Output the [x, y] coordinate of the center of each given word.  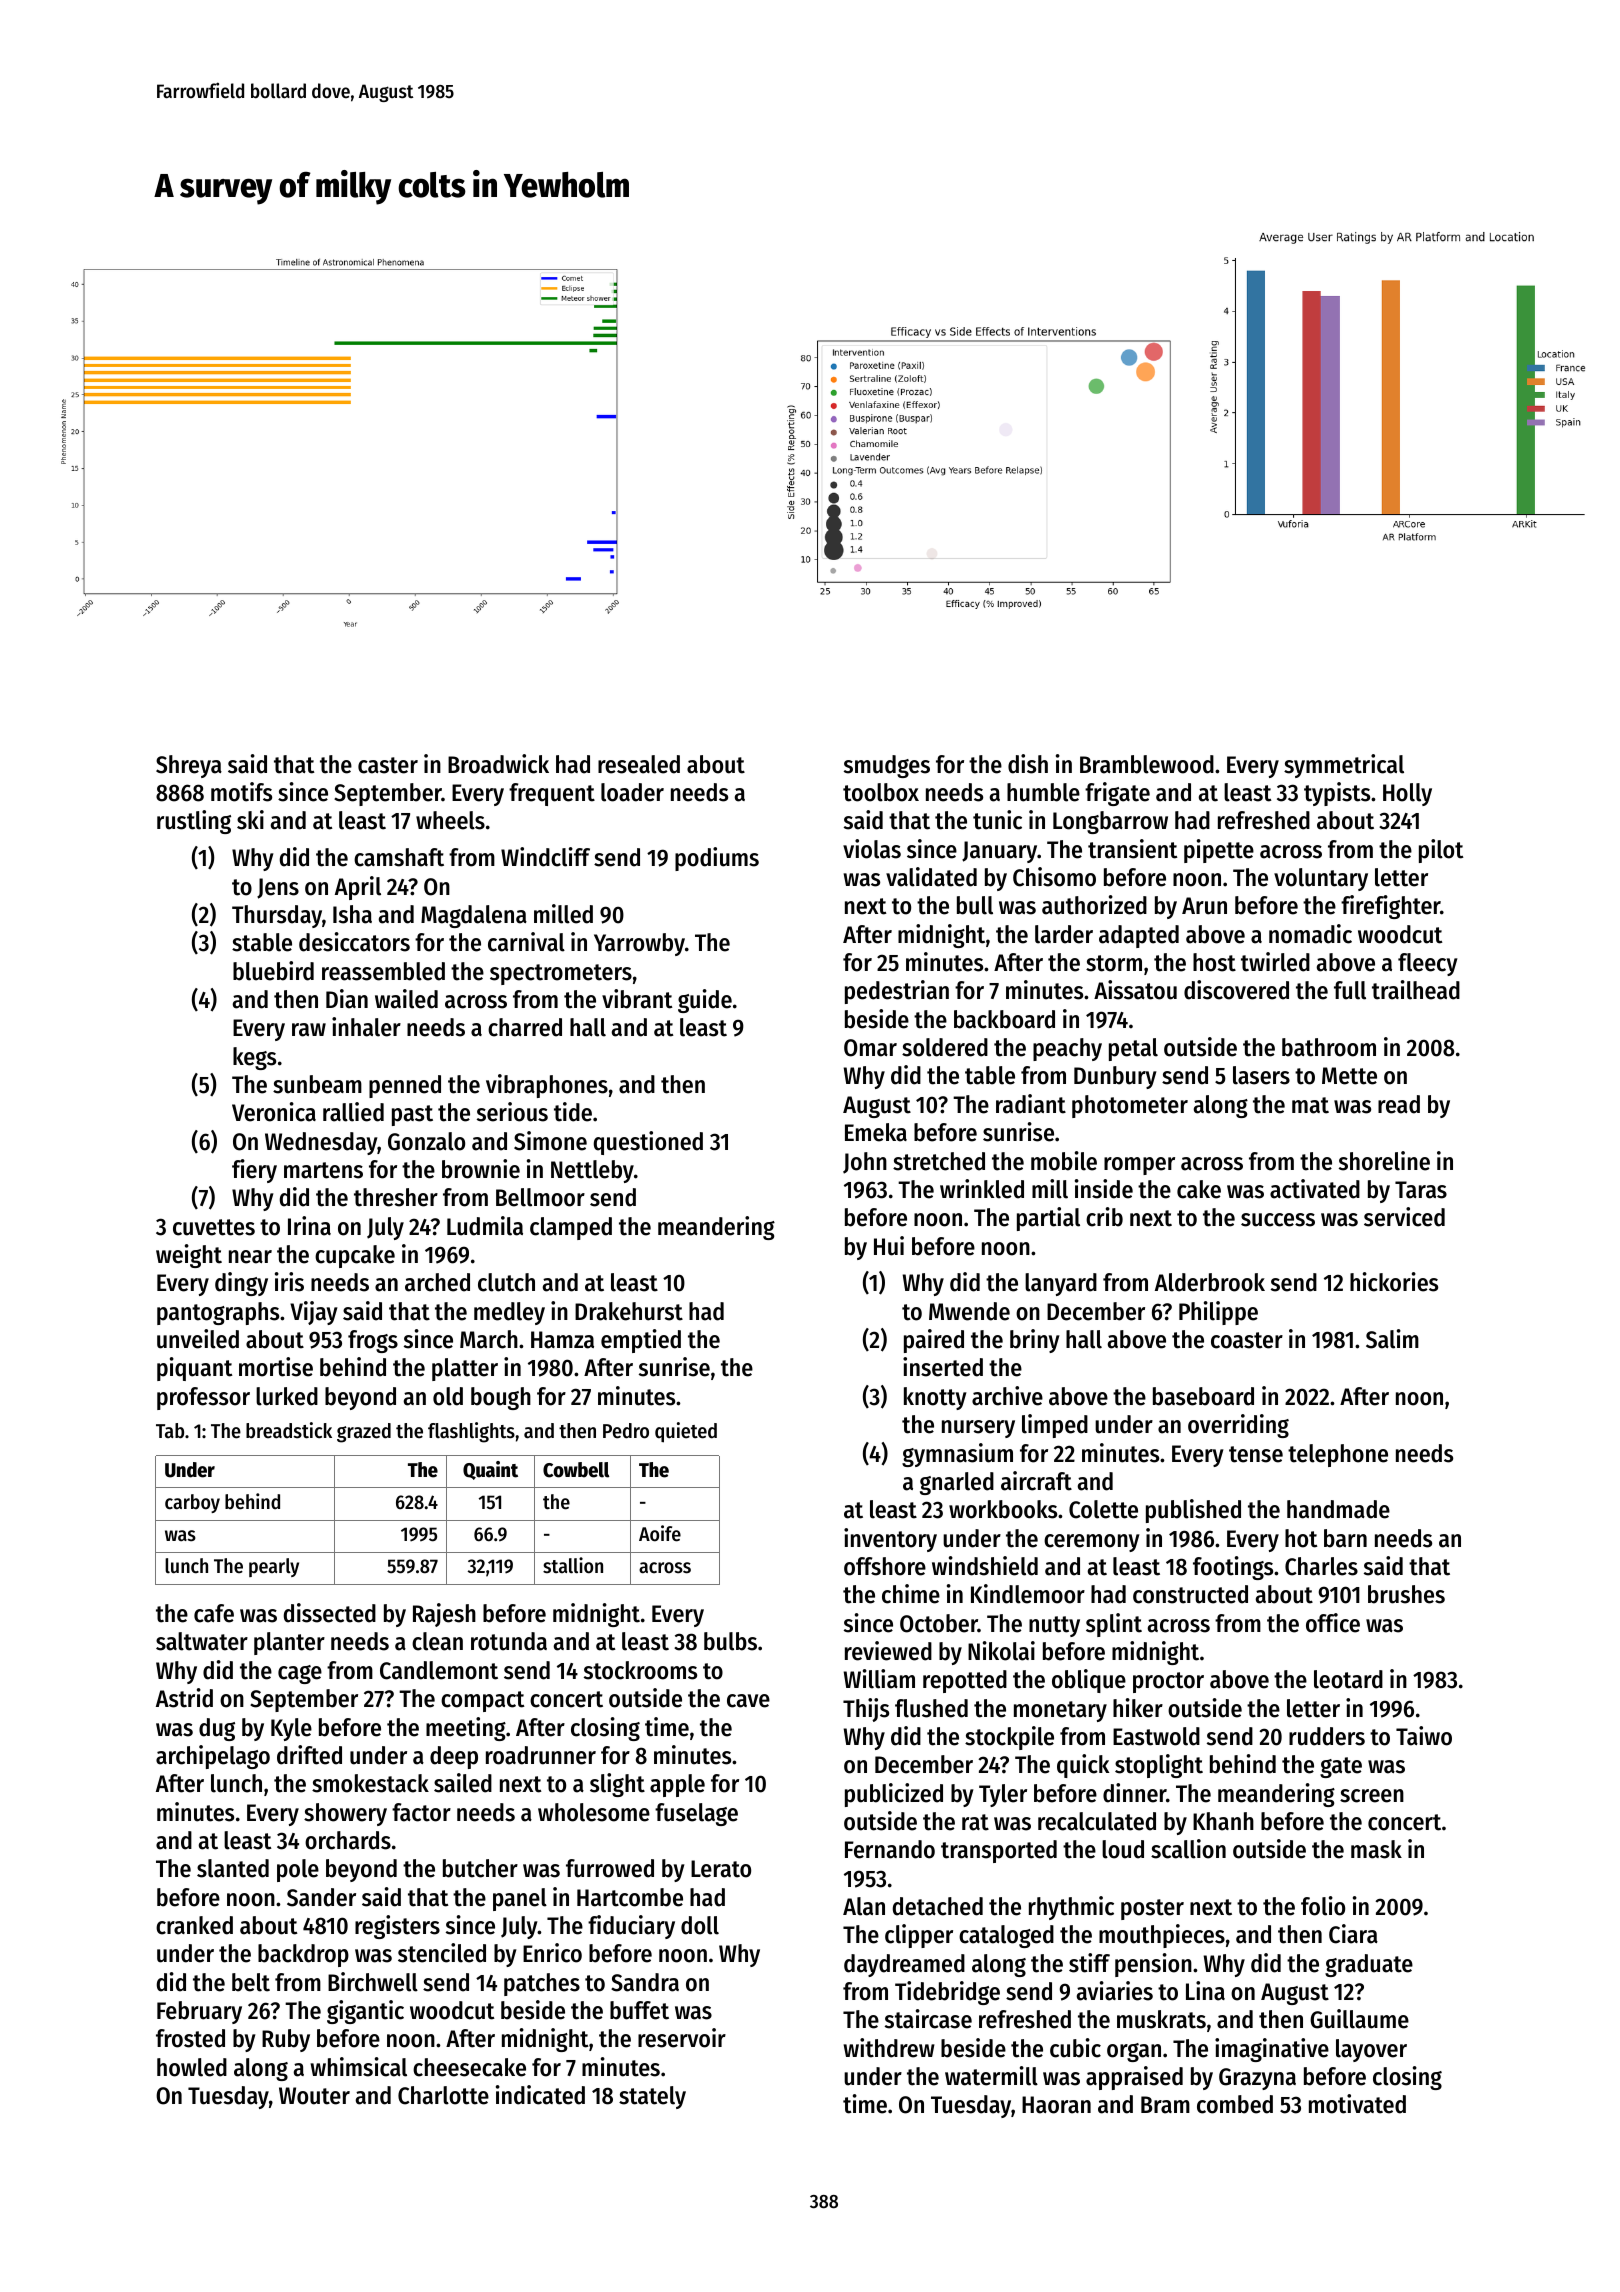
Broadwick [498, 764]
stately [652, 2097]
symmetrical [1344, 766]
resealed [639, 764]
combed [1235, 2104]
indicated [540, 2095]
